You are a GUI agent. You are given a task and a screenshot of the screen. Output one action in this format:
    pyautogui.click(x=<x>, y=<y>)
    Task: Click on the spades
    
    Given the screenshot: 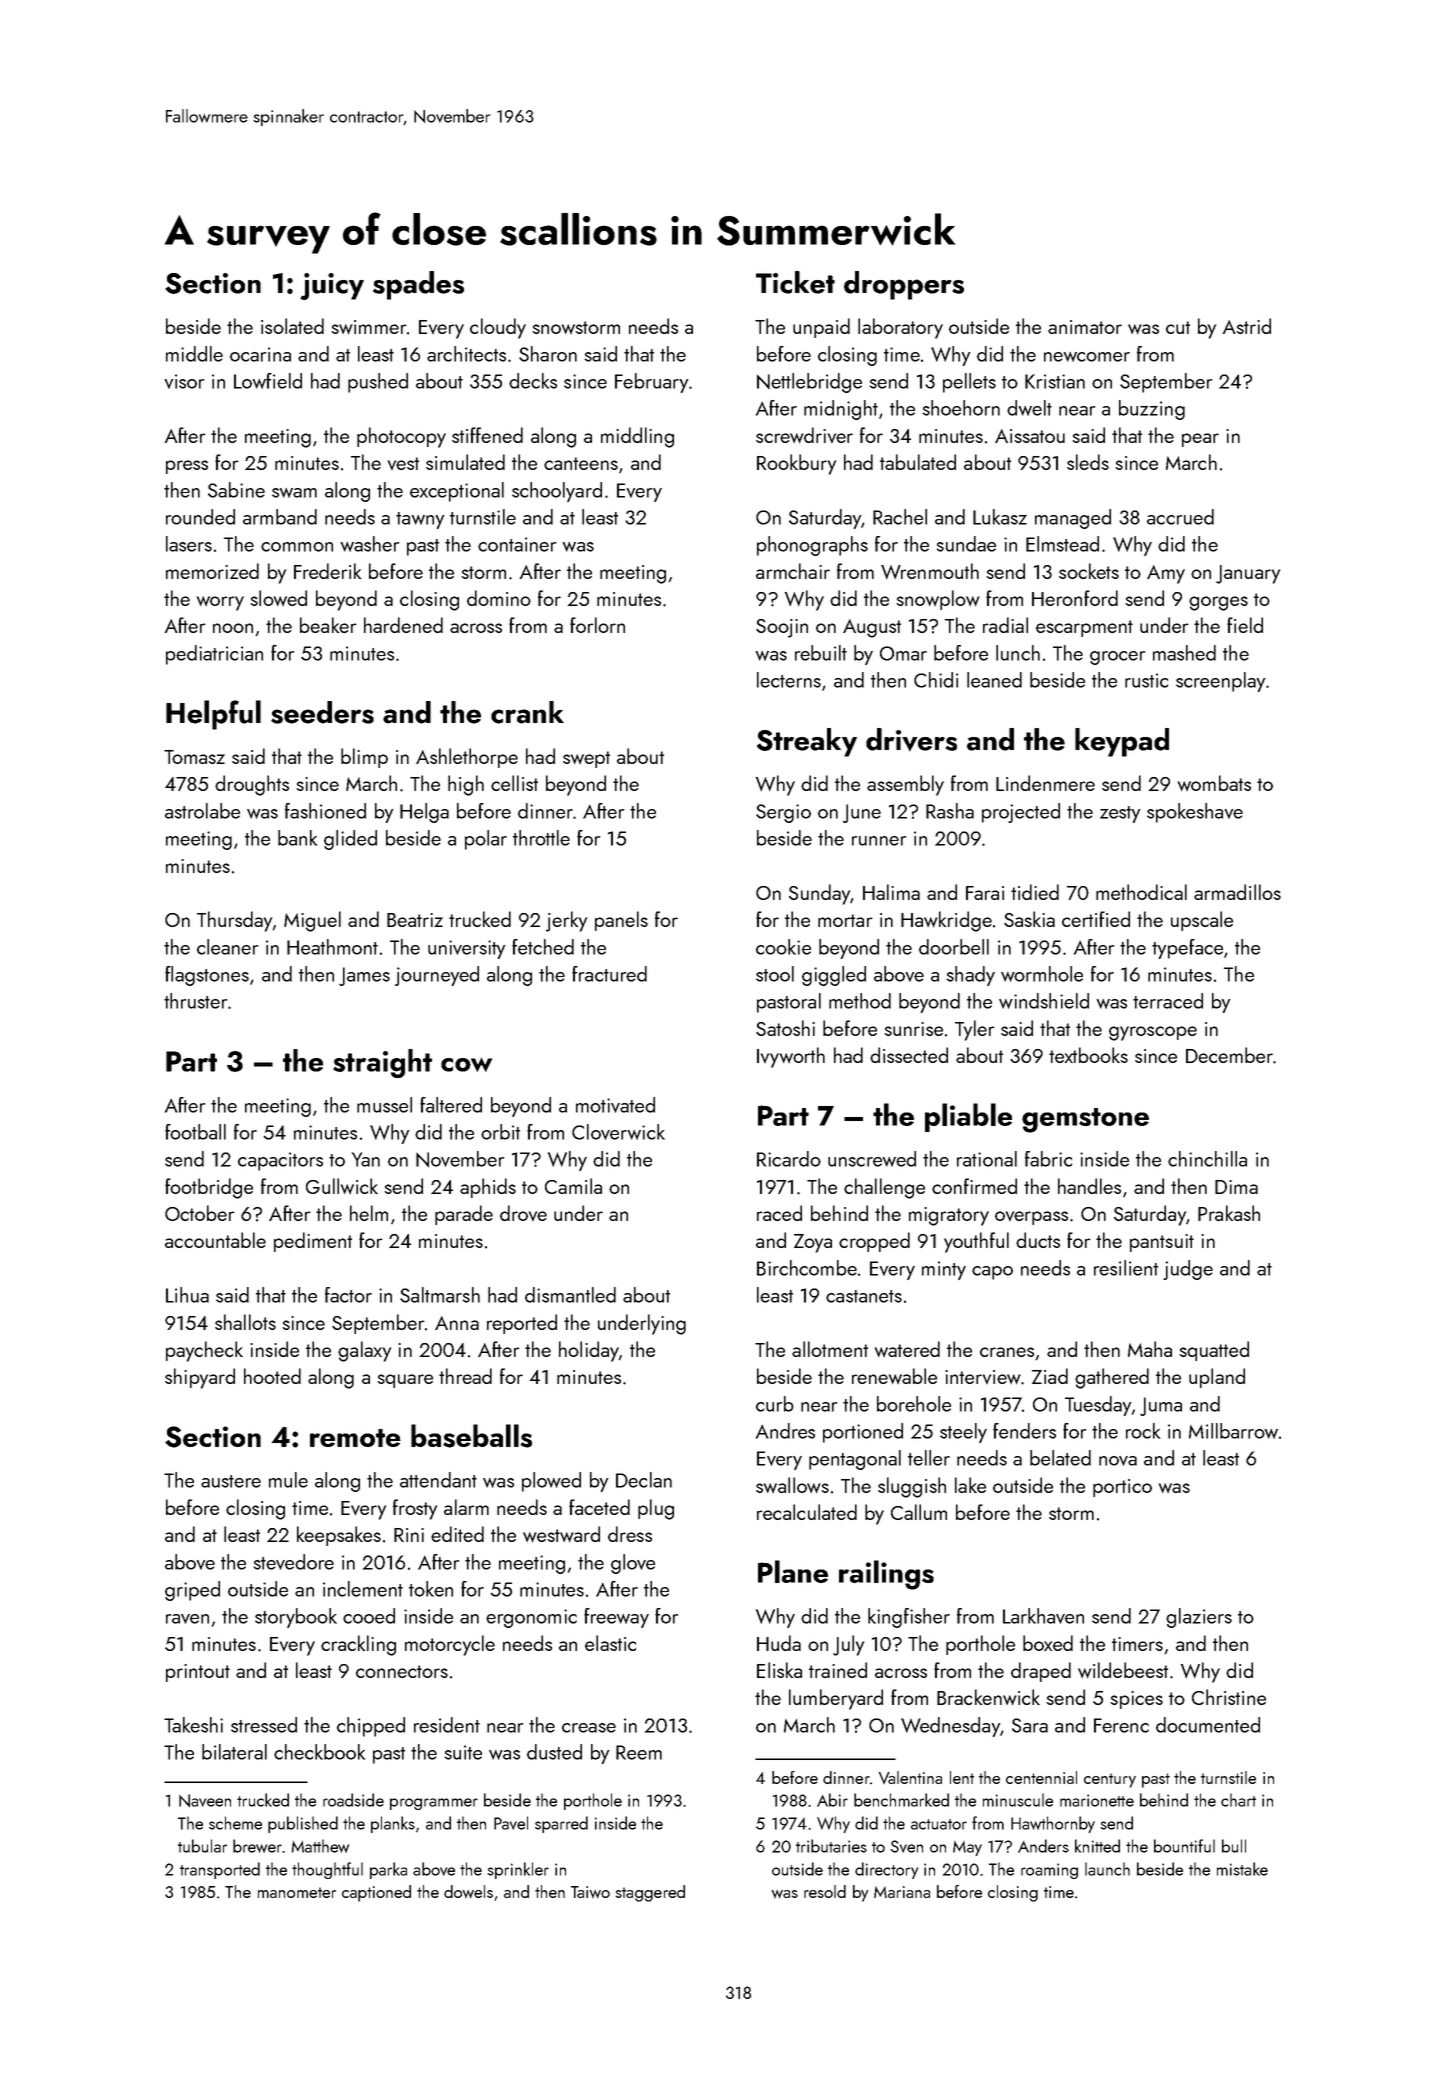 What is the action you would take?
    pyautogui.click(x=418, y=285)
